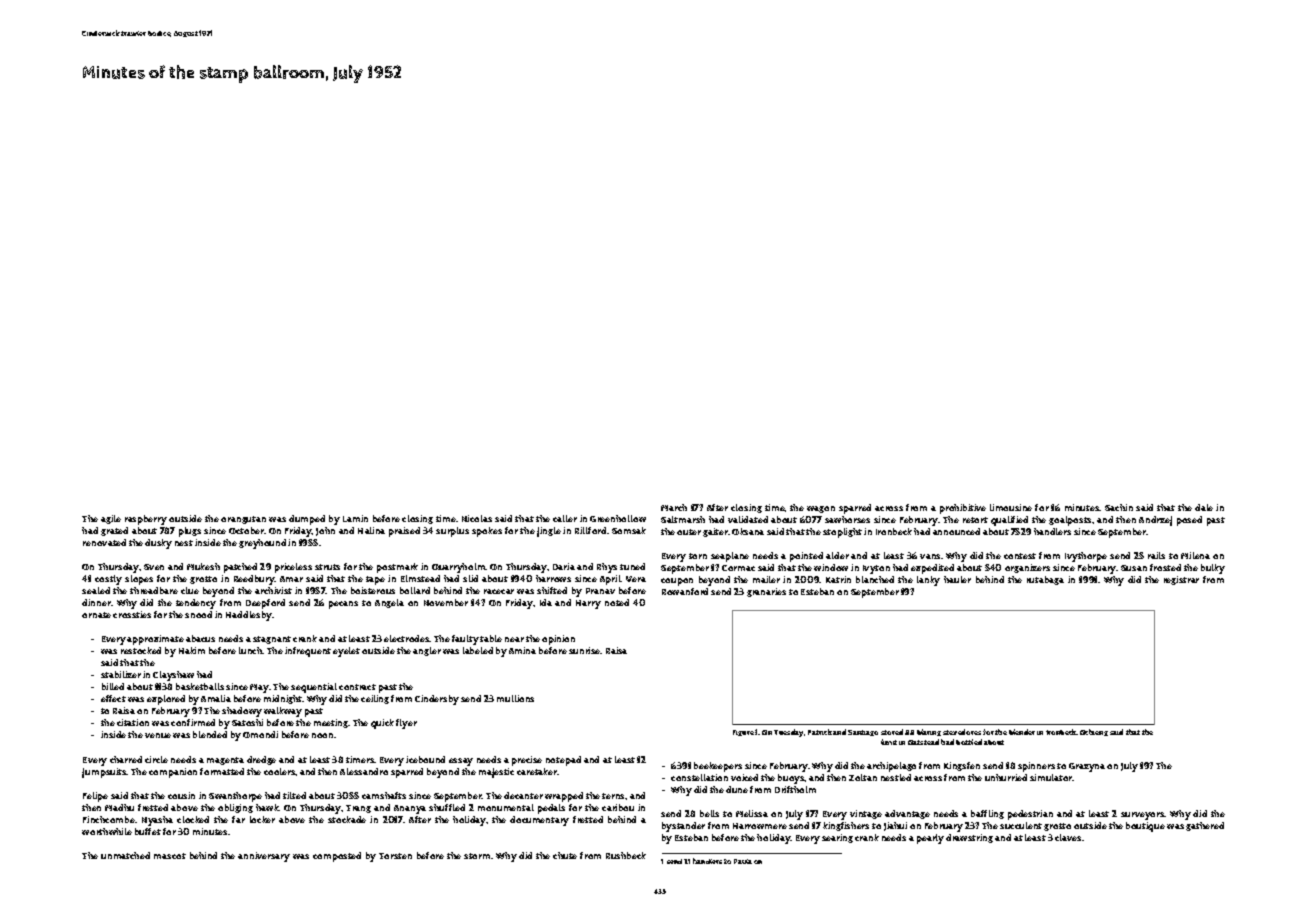 The image size is (1308, 924). Describe the element at coordinates (1189, 521) in the document. I see `posed` at that location.
